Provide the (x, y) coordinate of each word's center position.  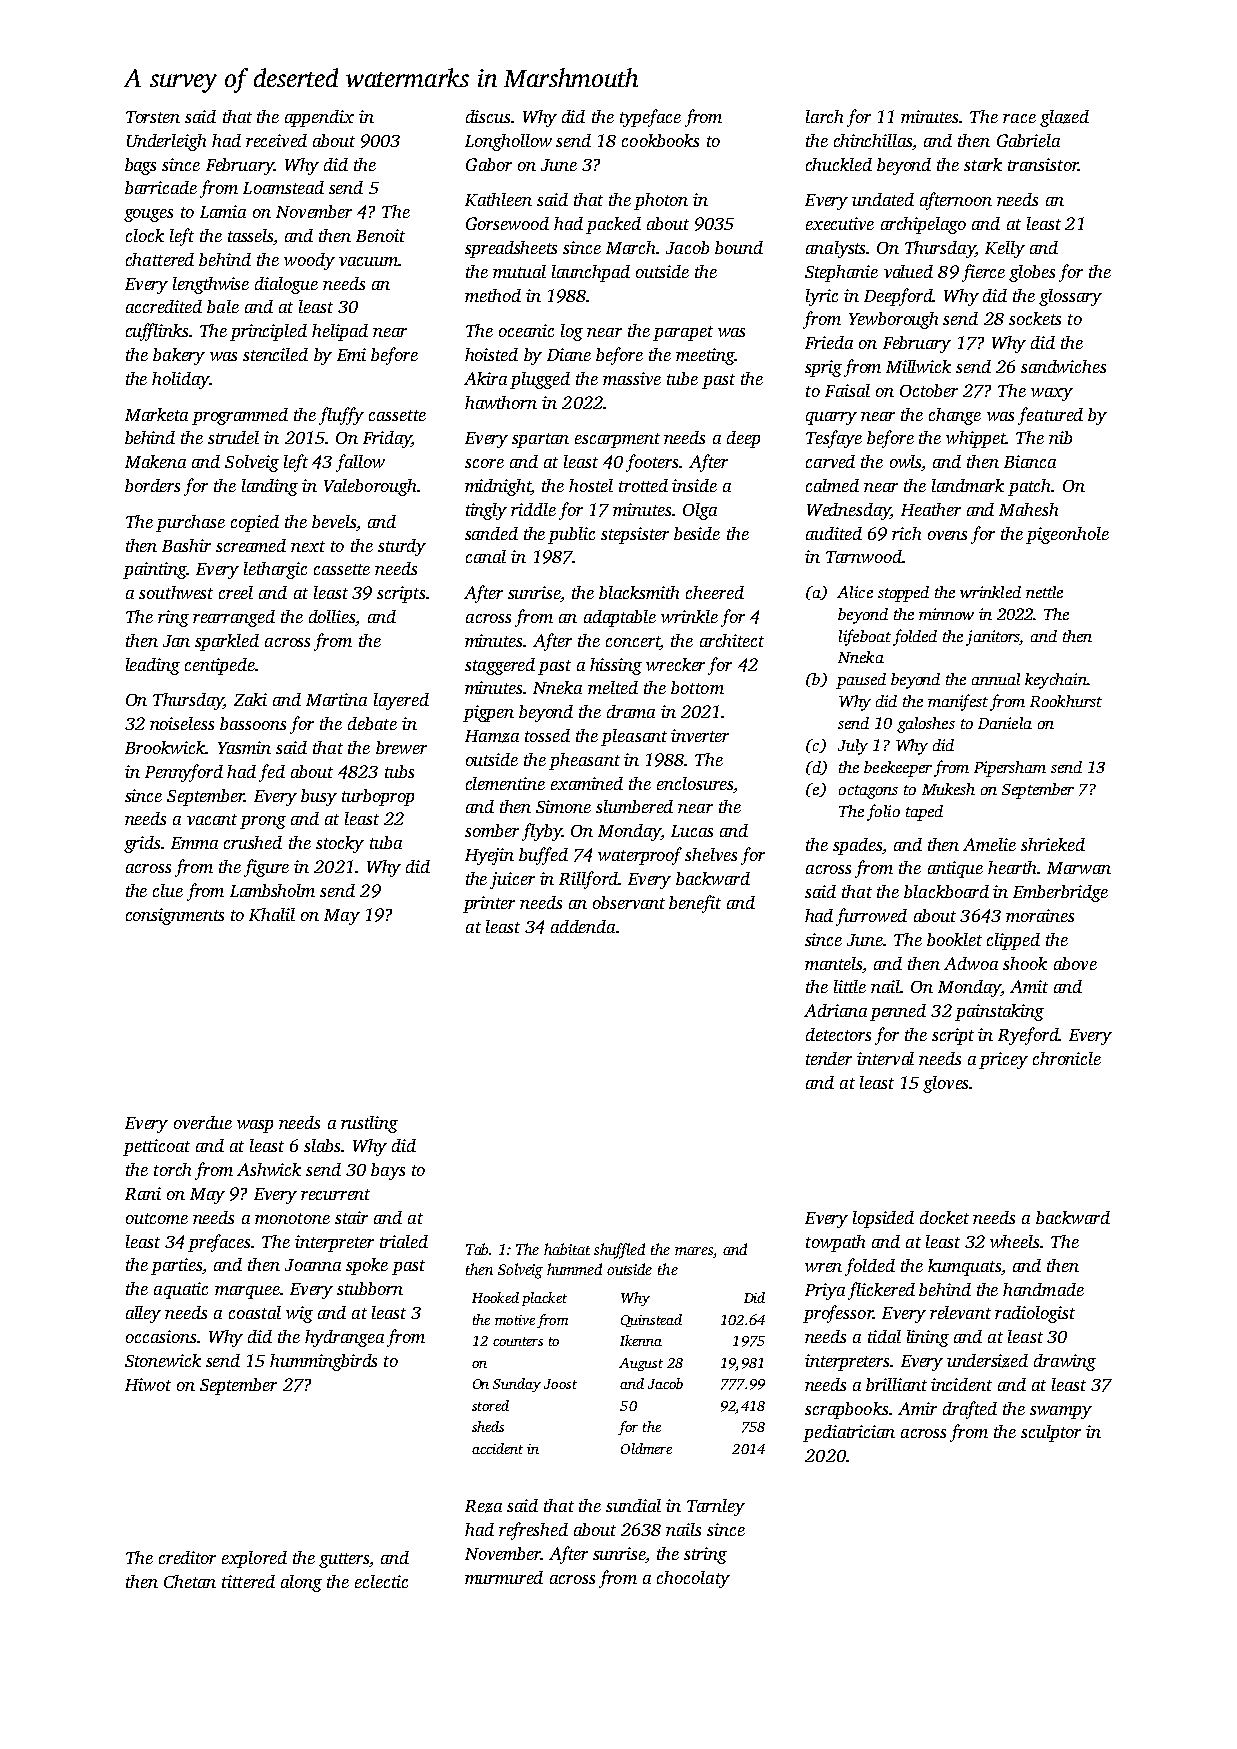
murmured (504, 1577)
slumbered (634, 806)
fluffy (341, 416)
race (1019, 118)
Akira (485, 378)
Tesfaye (834, 439)
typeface (650, 118)
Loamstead (283, 187)
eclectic (381, 1581)
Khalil (272, 914)
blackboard (946, 891)
